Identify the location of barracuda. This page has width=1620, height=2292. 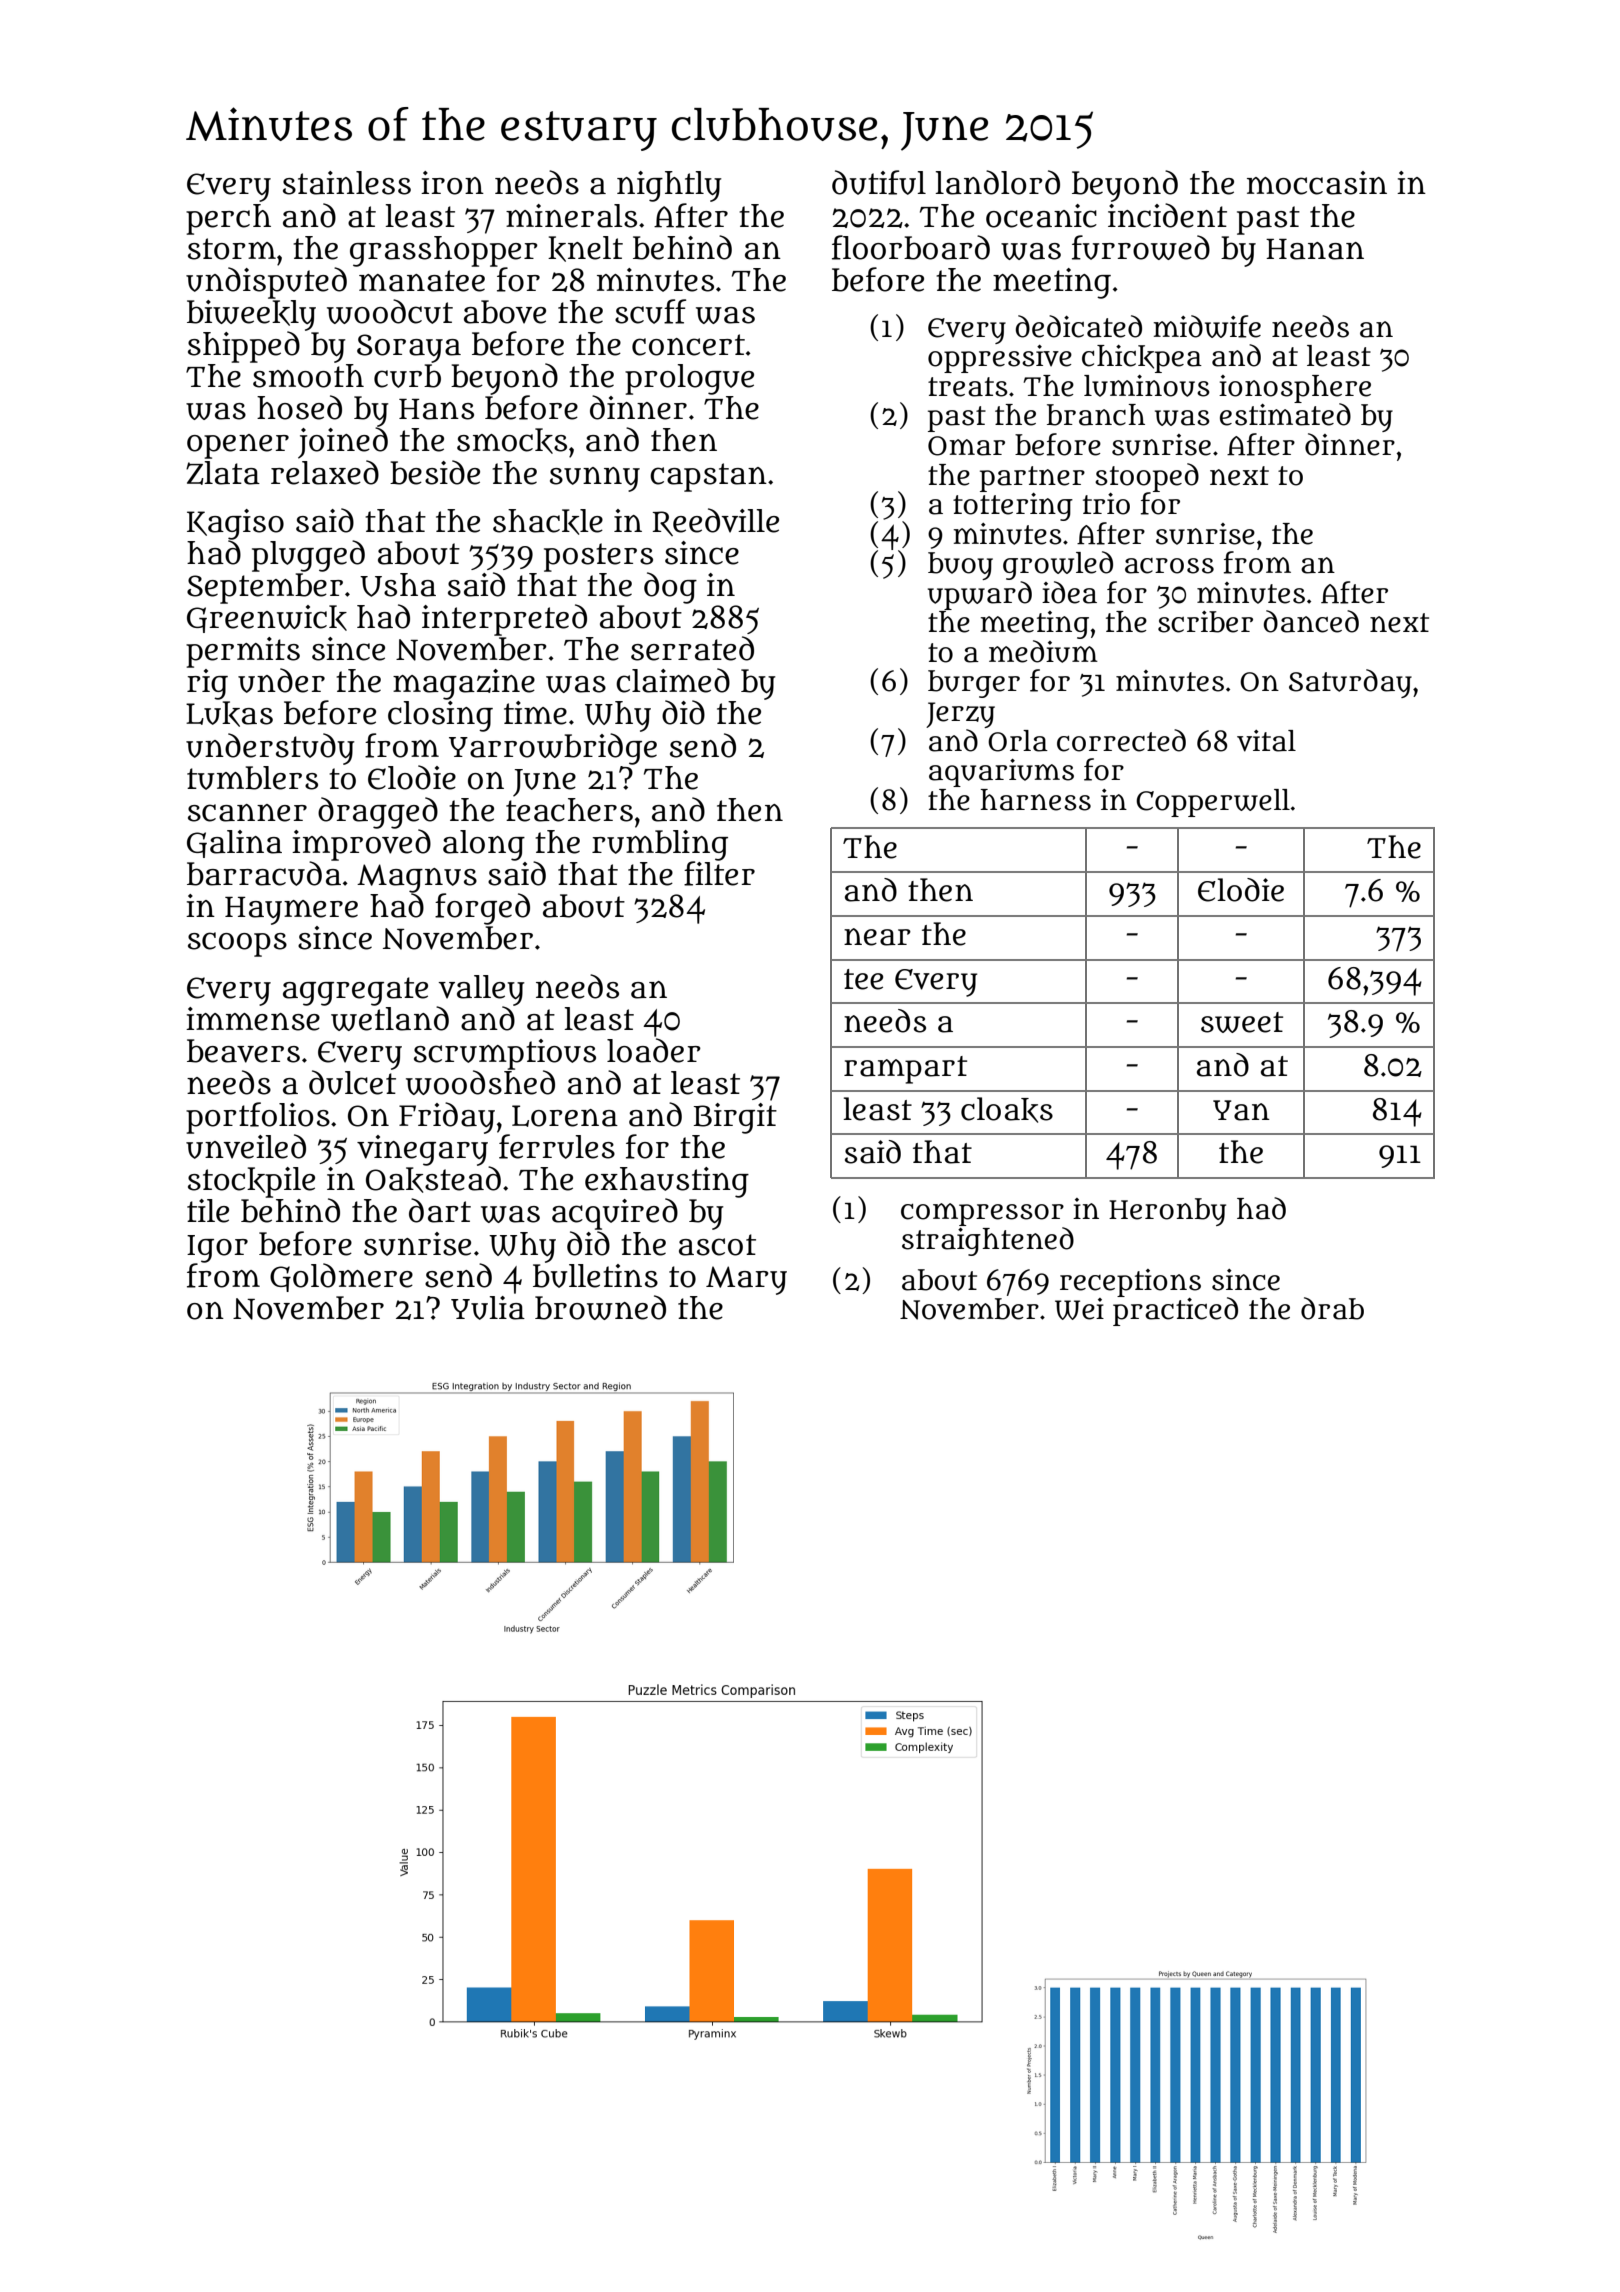
(264, 873).
